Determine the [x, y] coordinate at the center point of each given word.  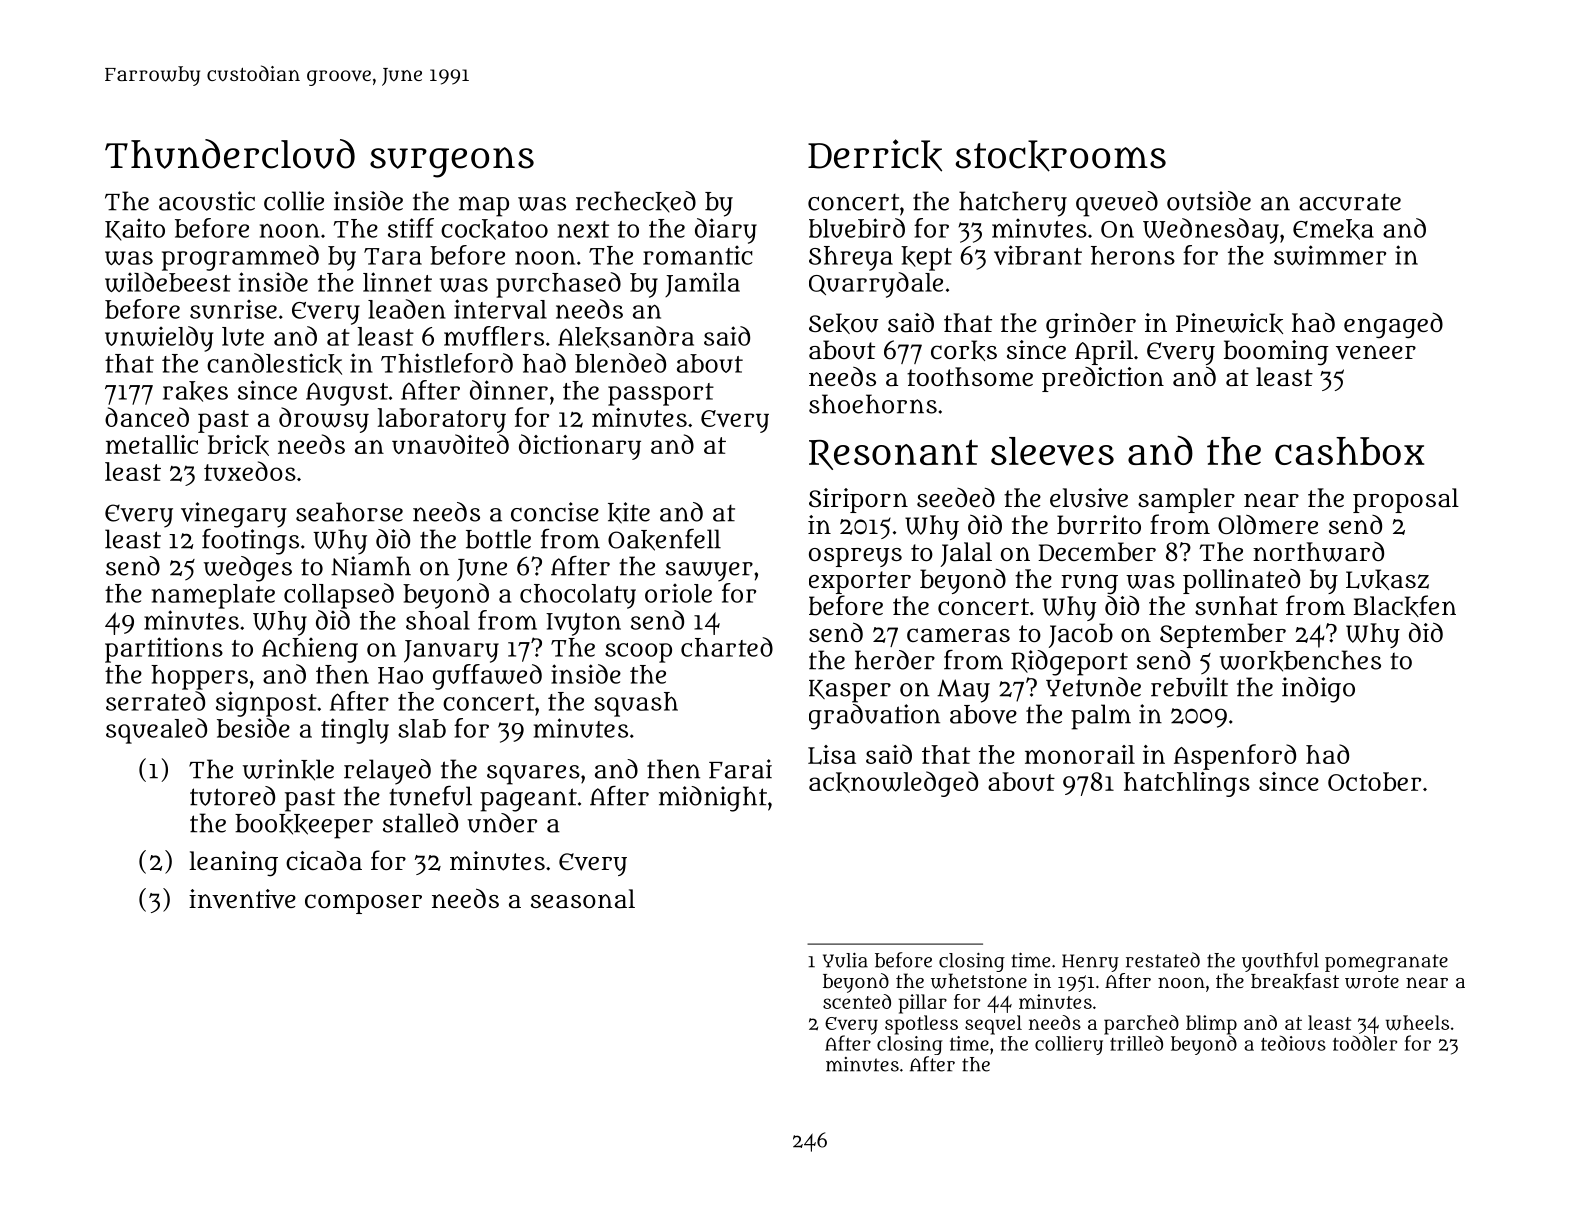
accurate [1350, 202]
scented [857, 1001]
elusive [1089, 498]
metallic [152, 444]
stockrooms [1061, 156]
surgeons [452, 162]
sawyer [709, 572]
